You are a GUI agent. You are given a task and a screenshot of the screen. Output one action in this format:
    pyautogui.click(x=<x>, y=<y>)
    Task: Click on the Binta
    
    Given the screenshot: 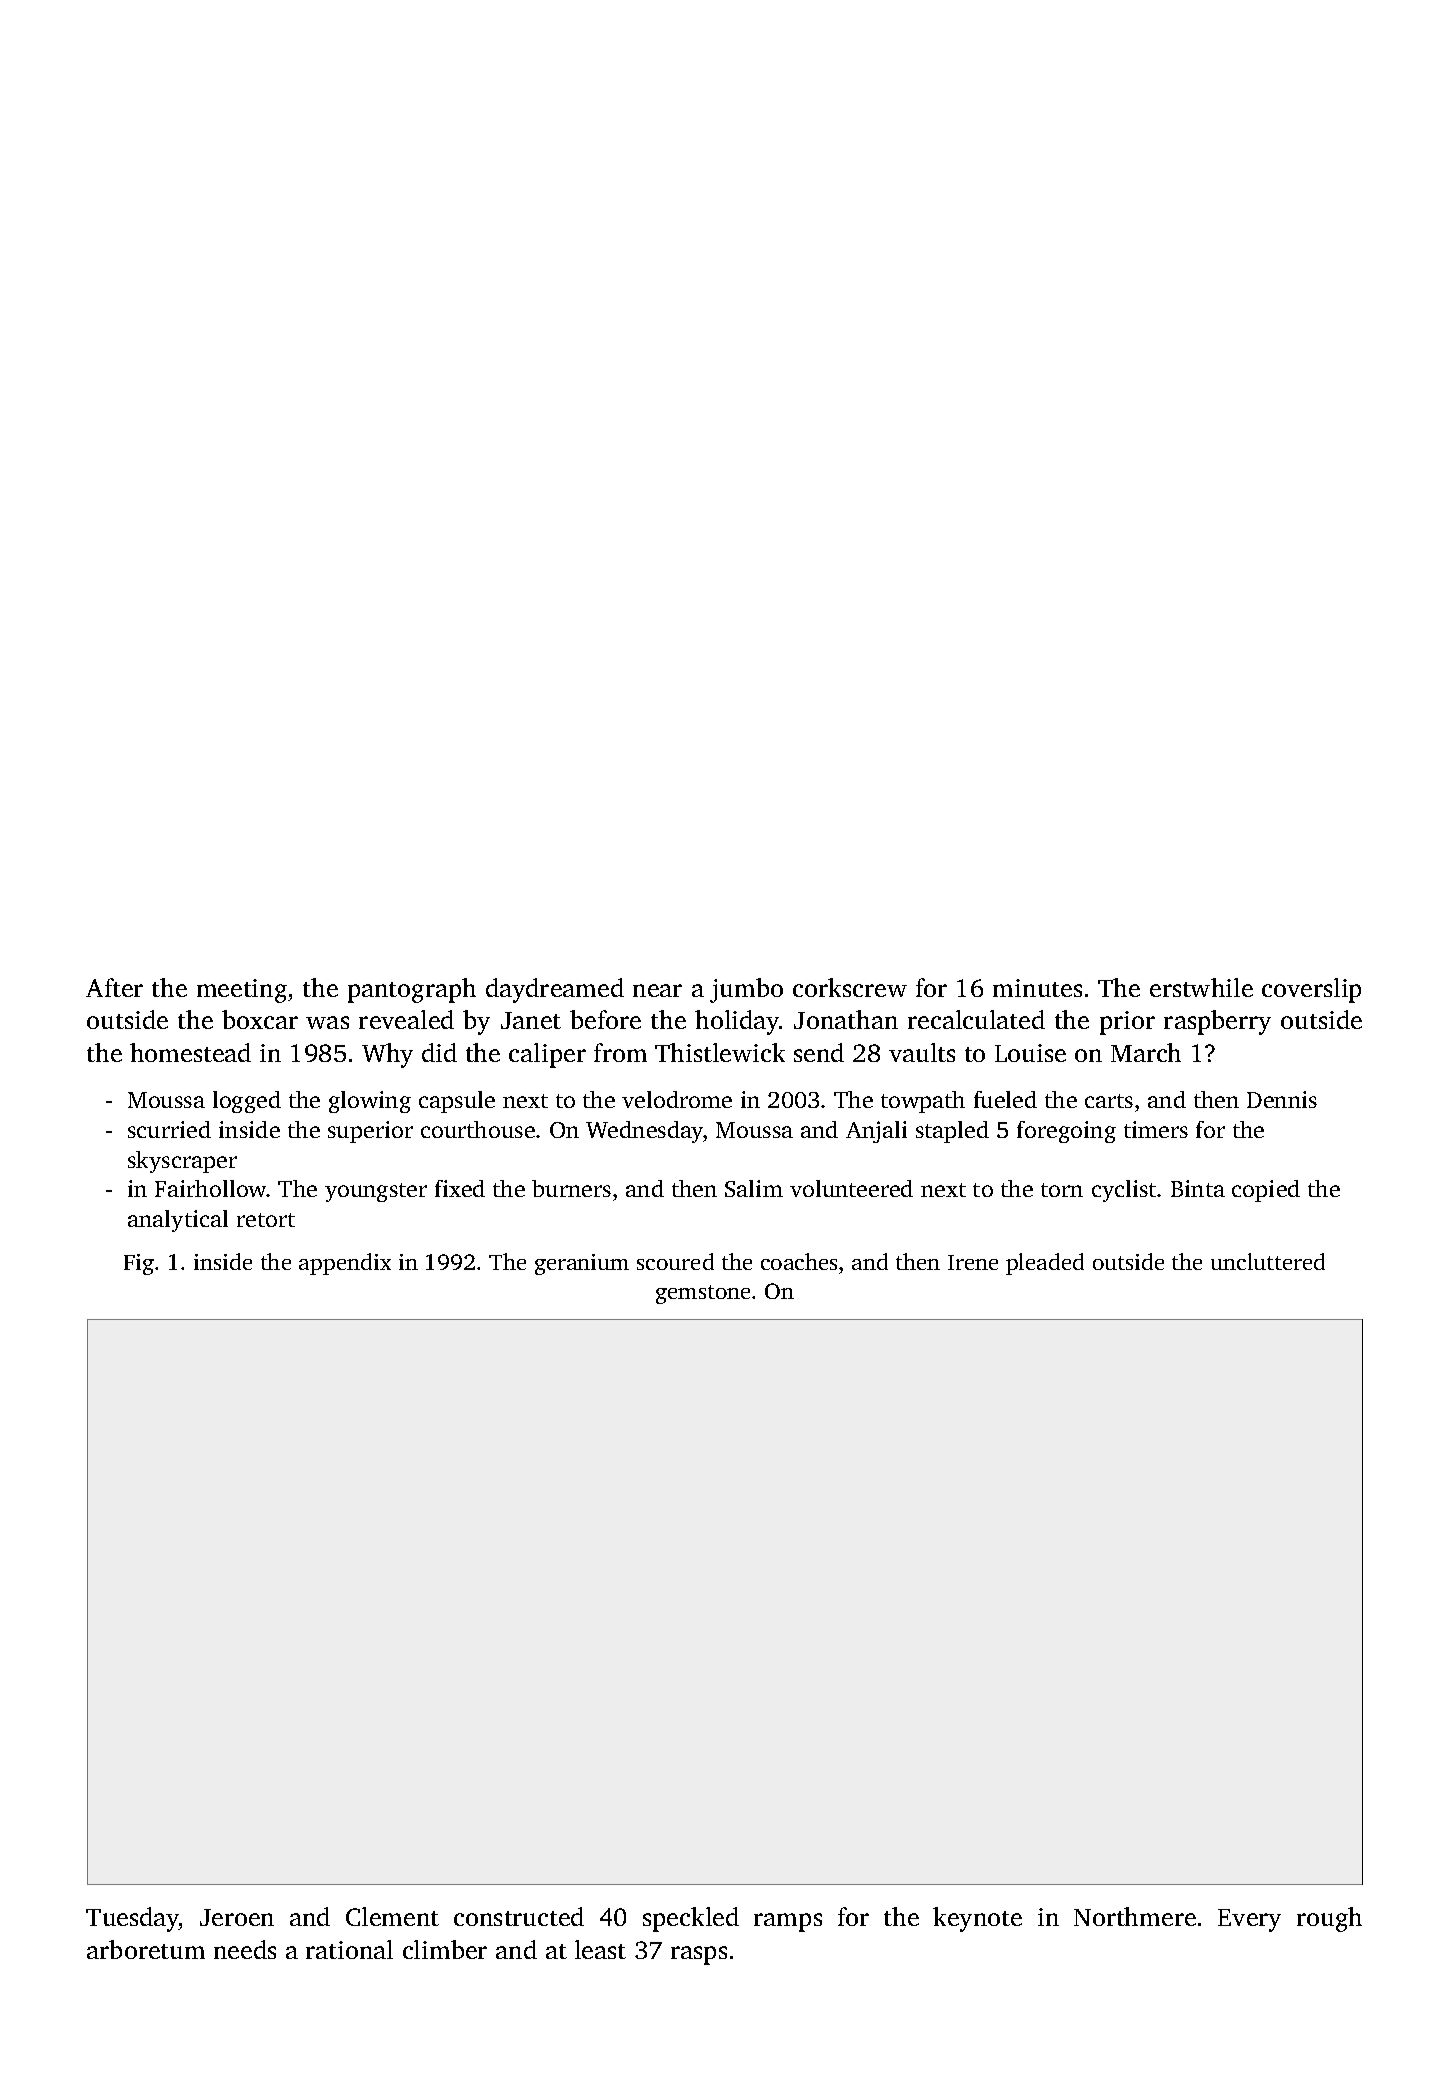 What is the action you would take?
    pyautogui.click(x=1198, y=1188)
